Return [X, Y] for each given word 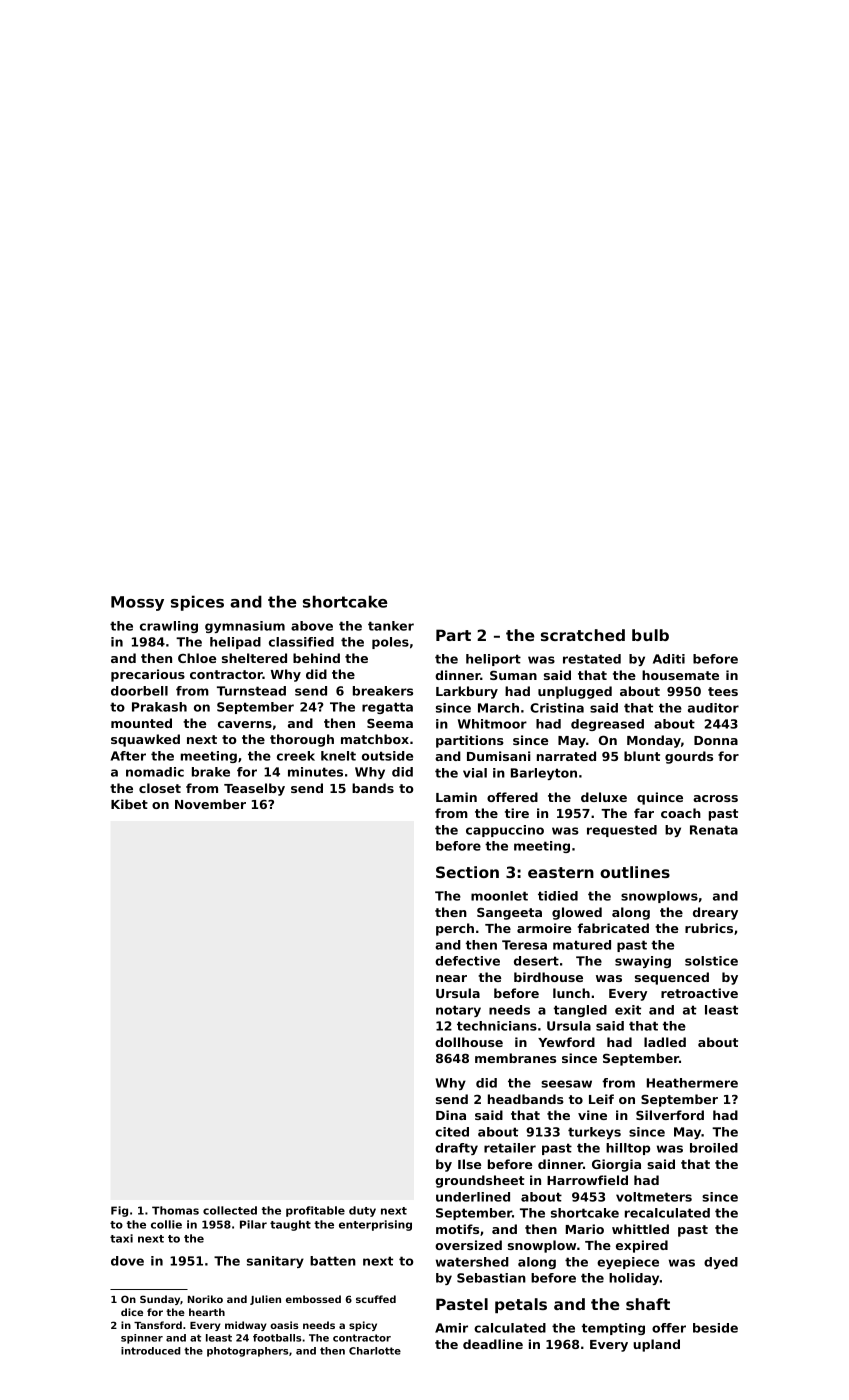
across [715, 798]
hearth [207, 1312]
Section [467, 872]
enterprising [375, 1225]
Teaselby [254, 789]
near [451, 978]
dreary [715, 913]
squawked [145, 740]
